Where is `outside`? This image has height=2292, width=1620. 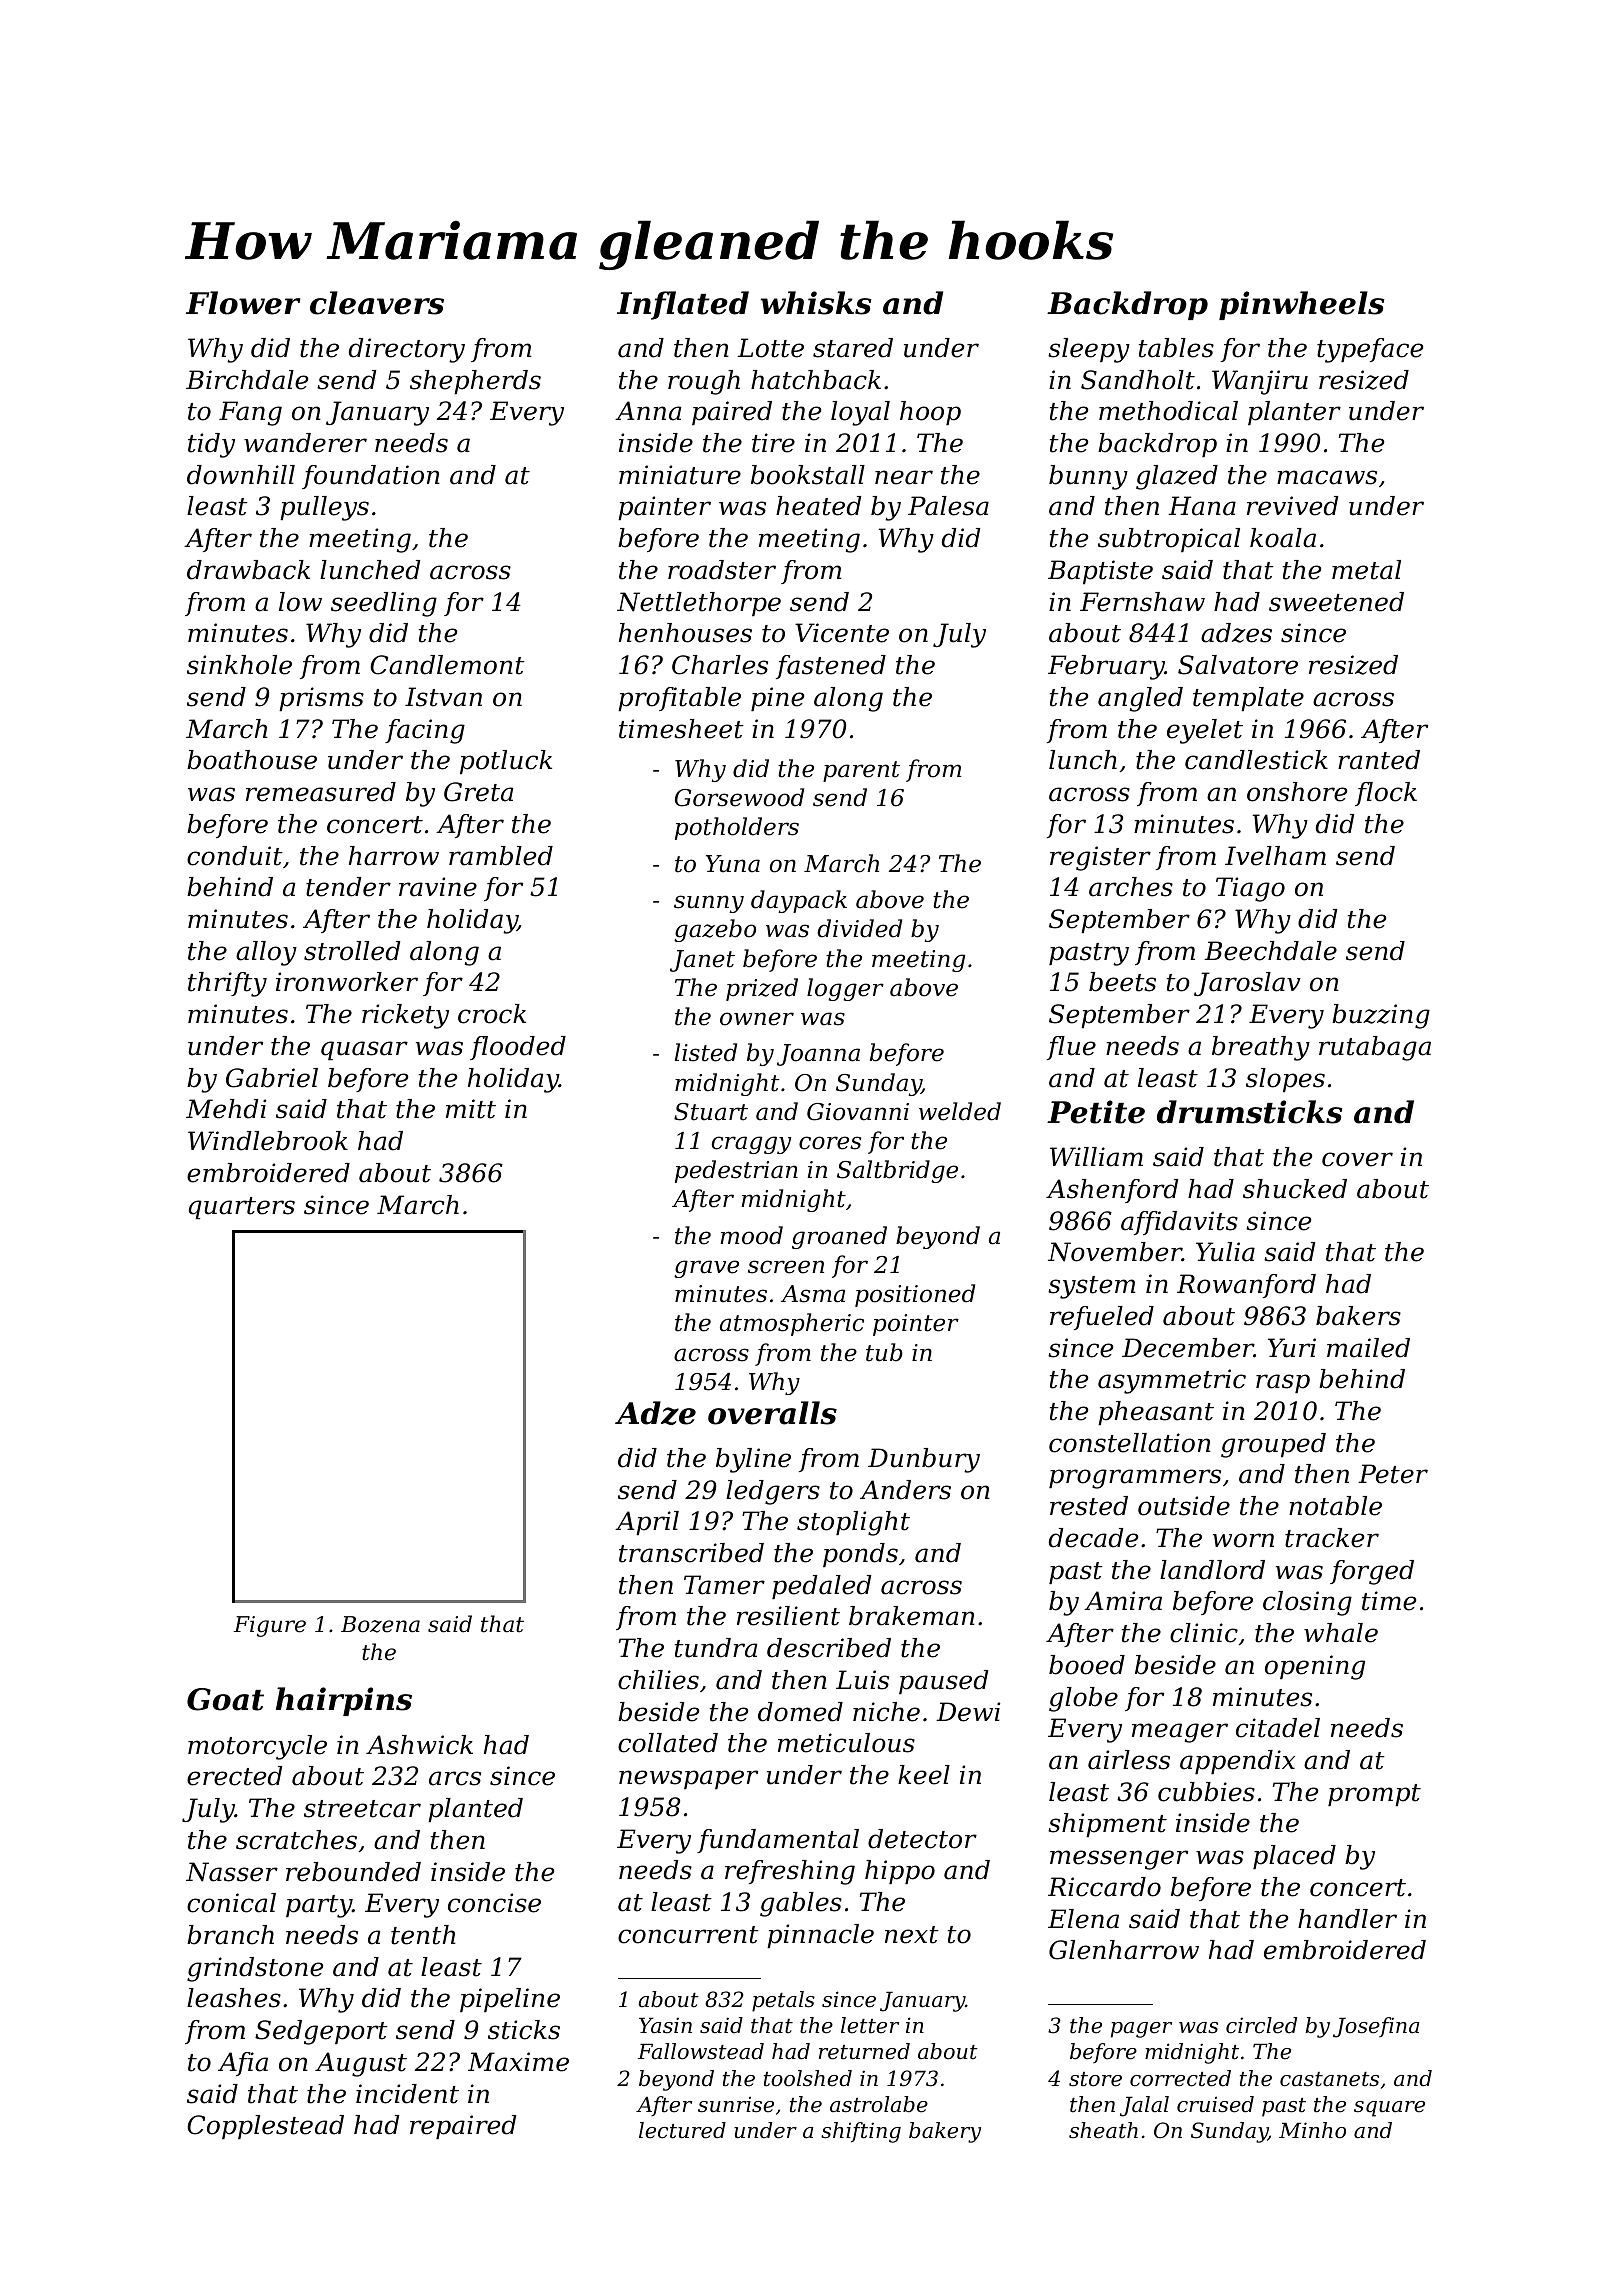 outside is located at coordinates (1184, 1506).
